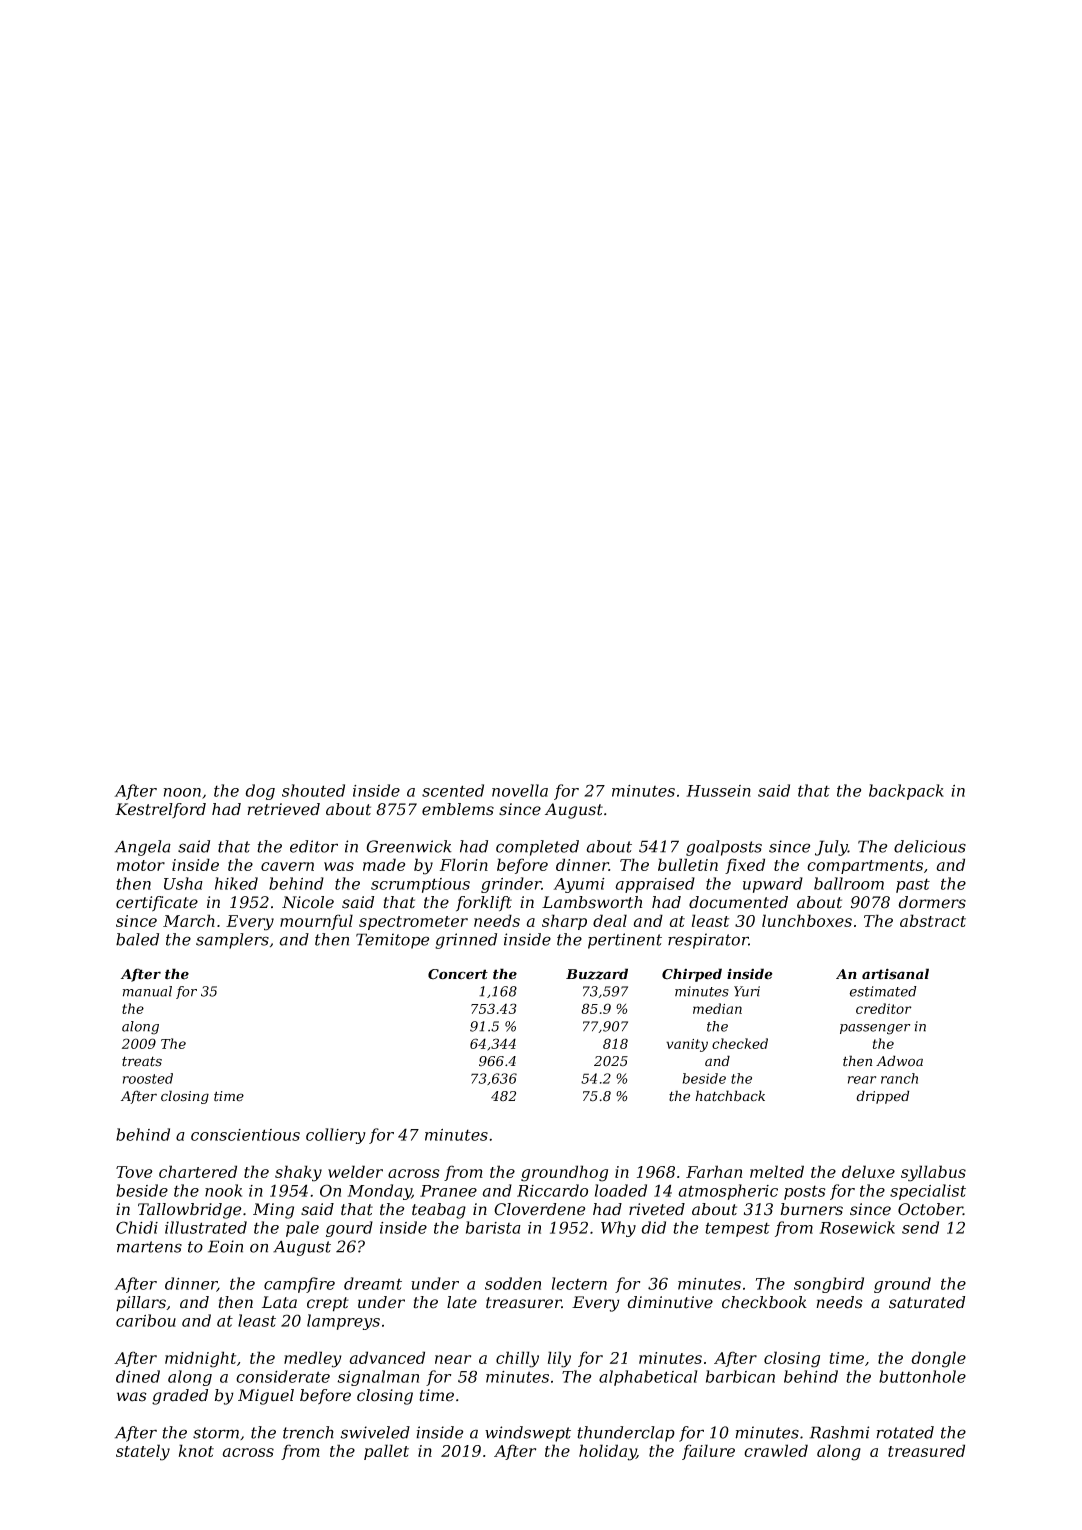  I want to click on saturated, so click(927, 1302).
